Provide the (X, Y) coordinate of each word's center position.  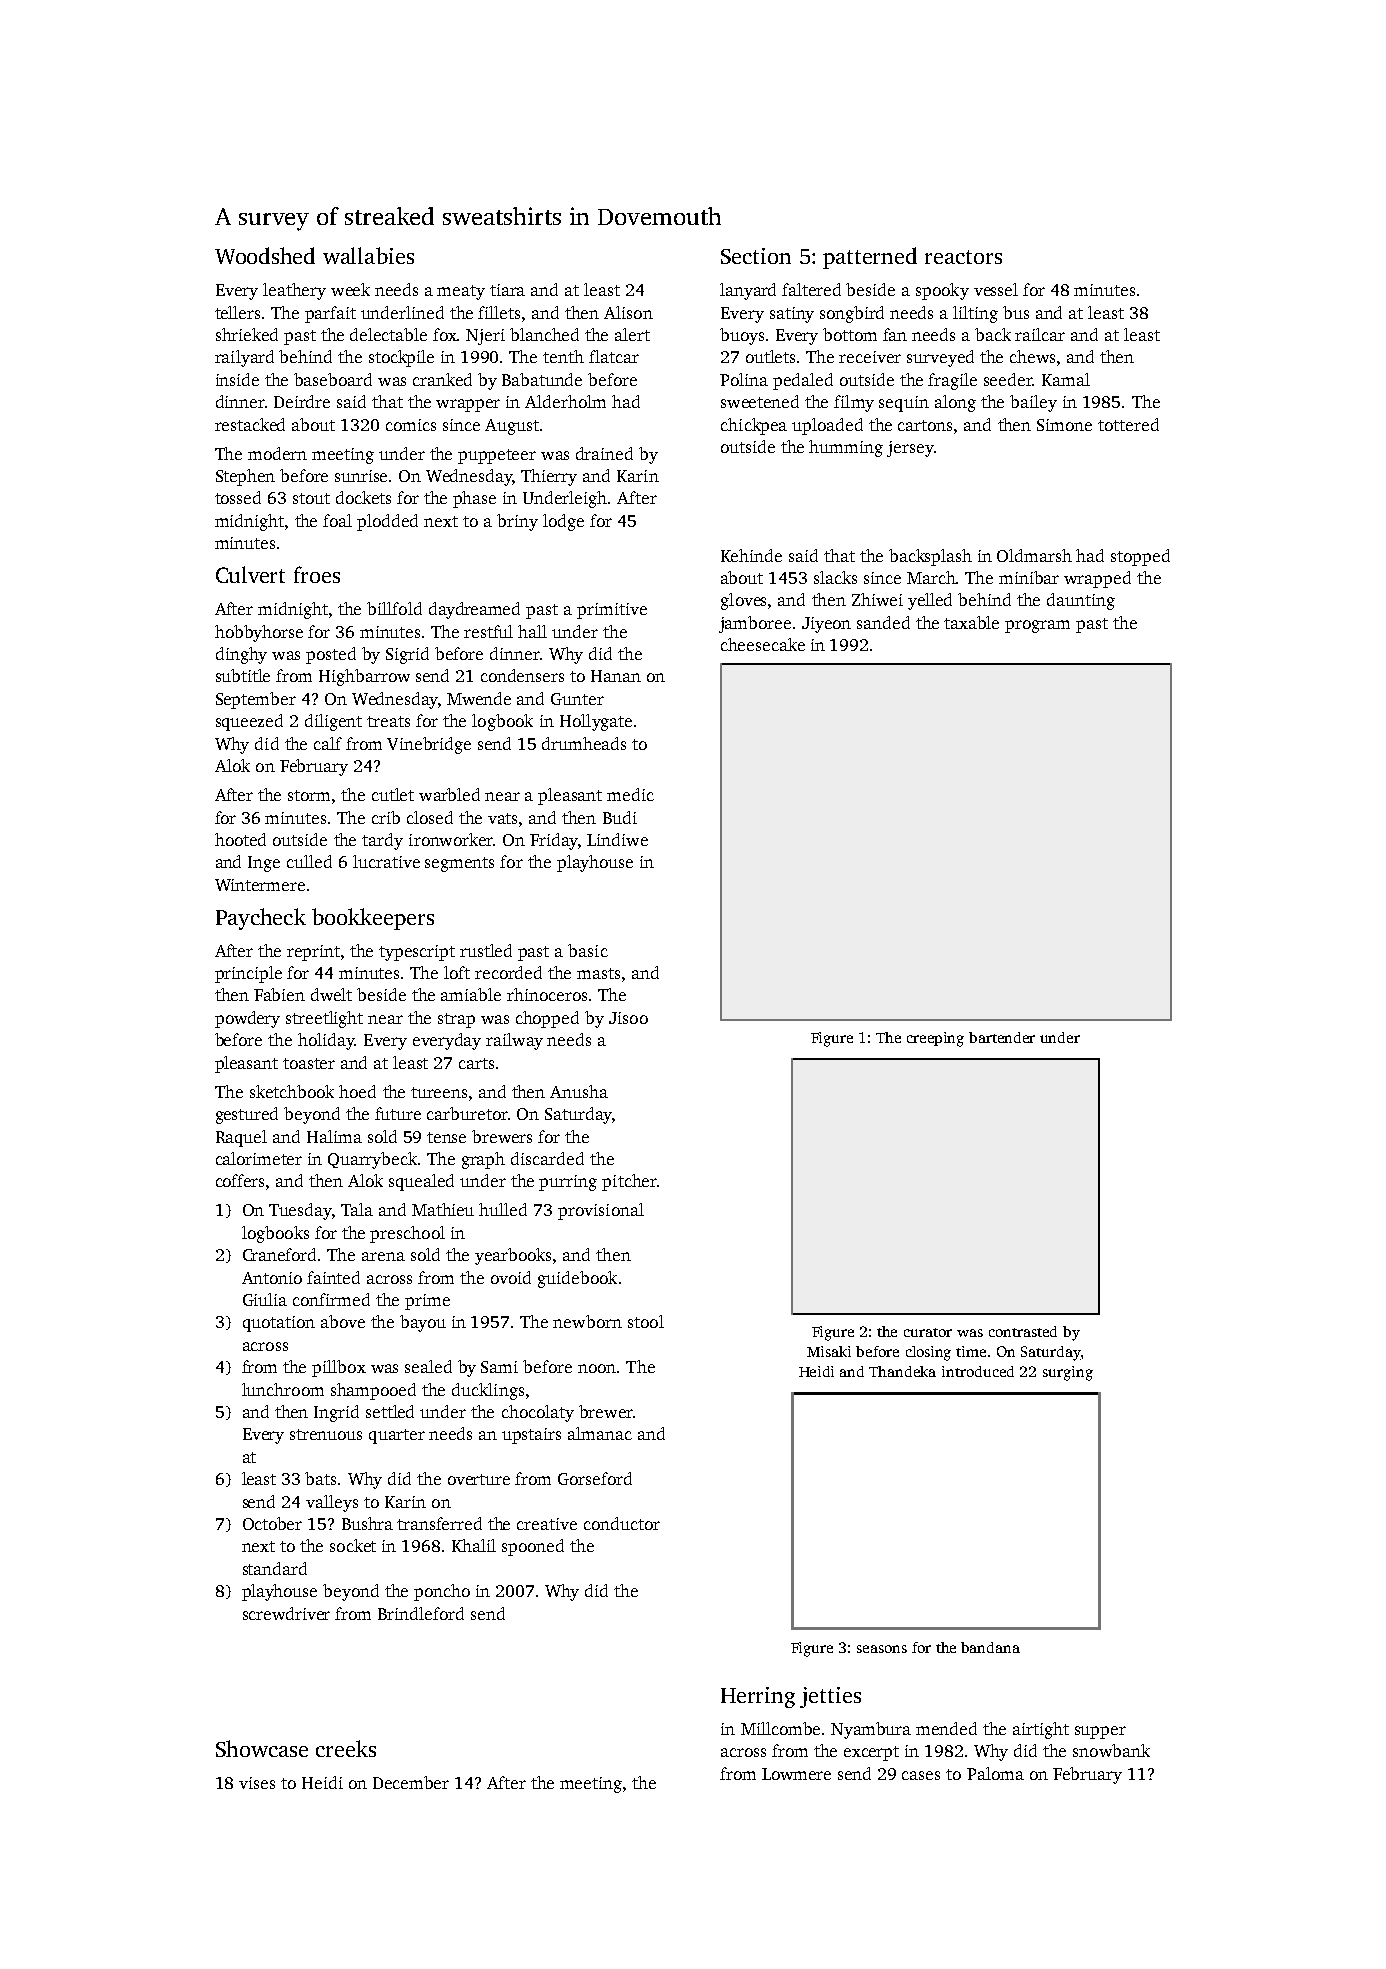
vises (257, 1783)
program (1037, 626)
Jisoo (628, 1018)
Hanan (616, 676)
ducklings (488, 1391)
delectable (388, 334)
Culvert (250, 574)
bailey (1033, 403)
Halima (334, 1136)
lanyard (748, 291)
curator (928, 1332)
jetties (830, 1697)
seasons (882, 1649)
